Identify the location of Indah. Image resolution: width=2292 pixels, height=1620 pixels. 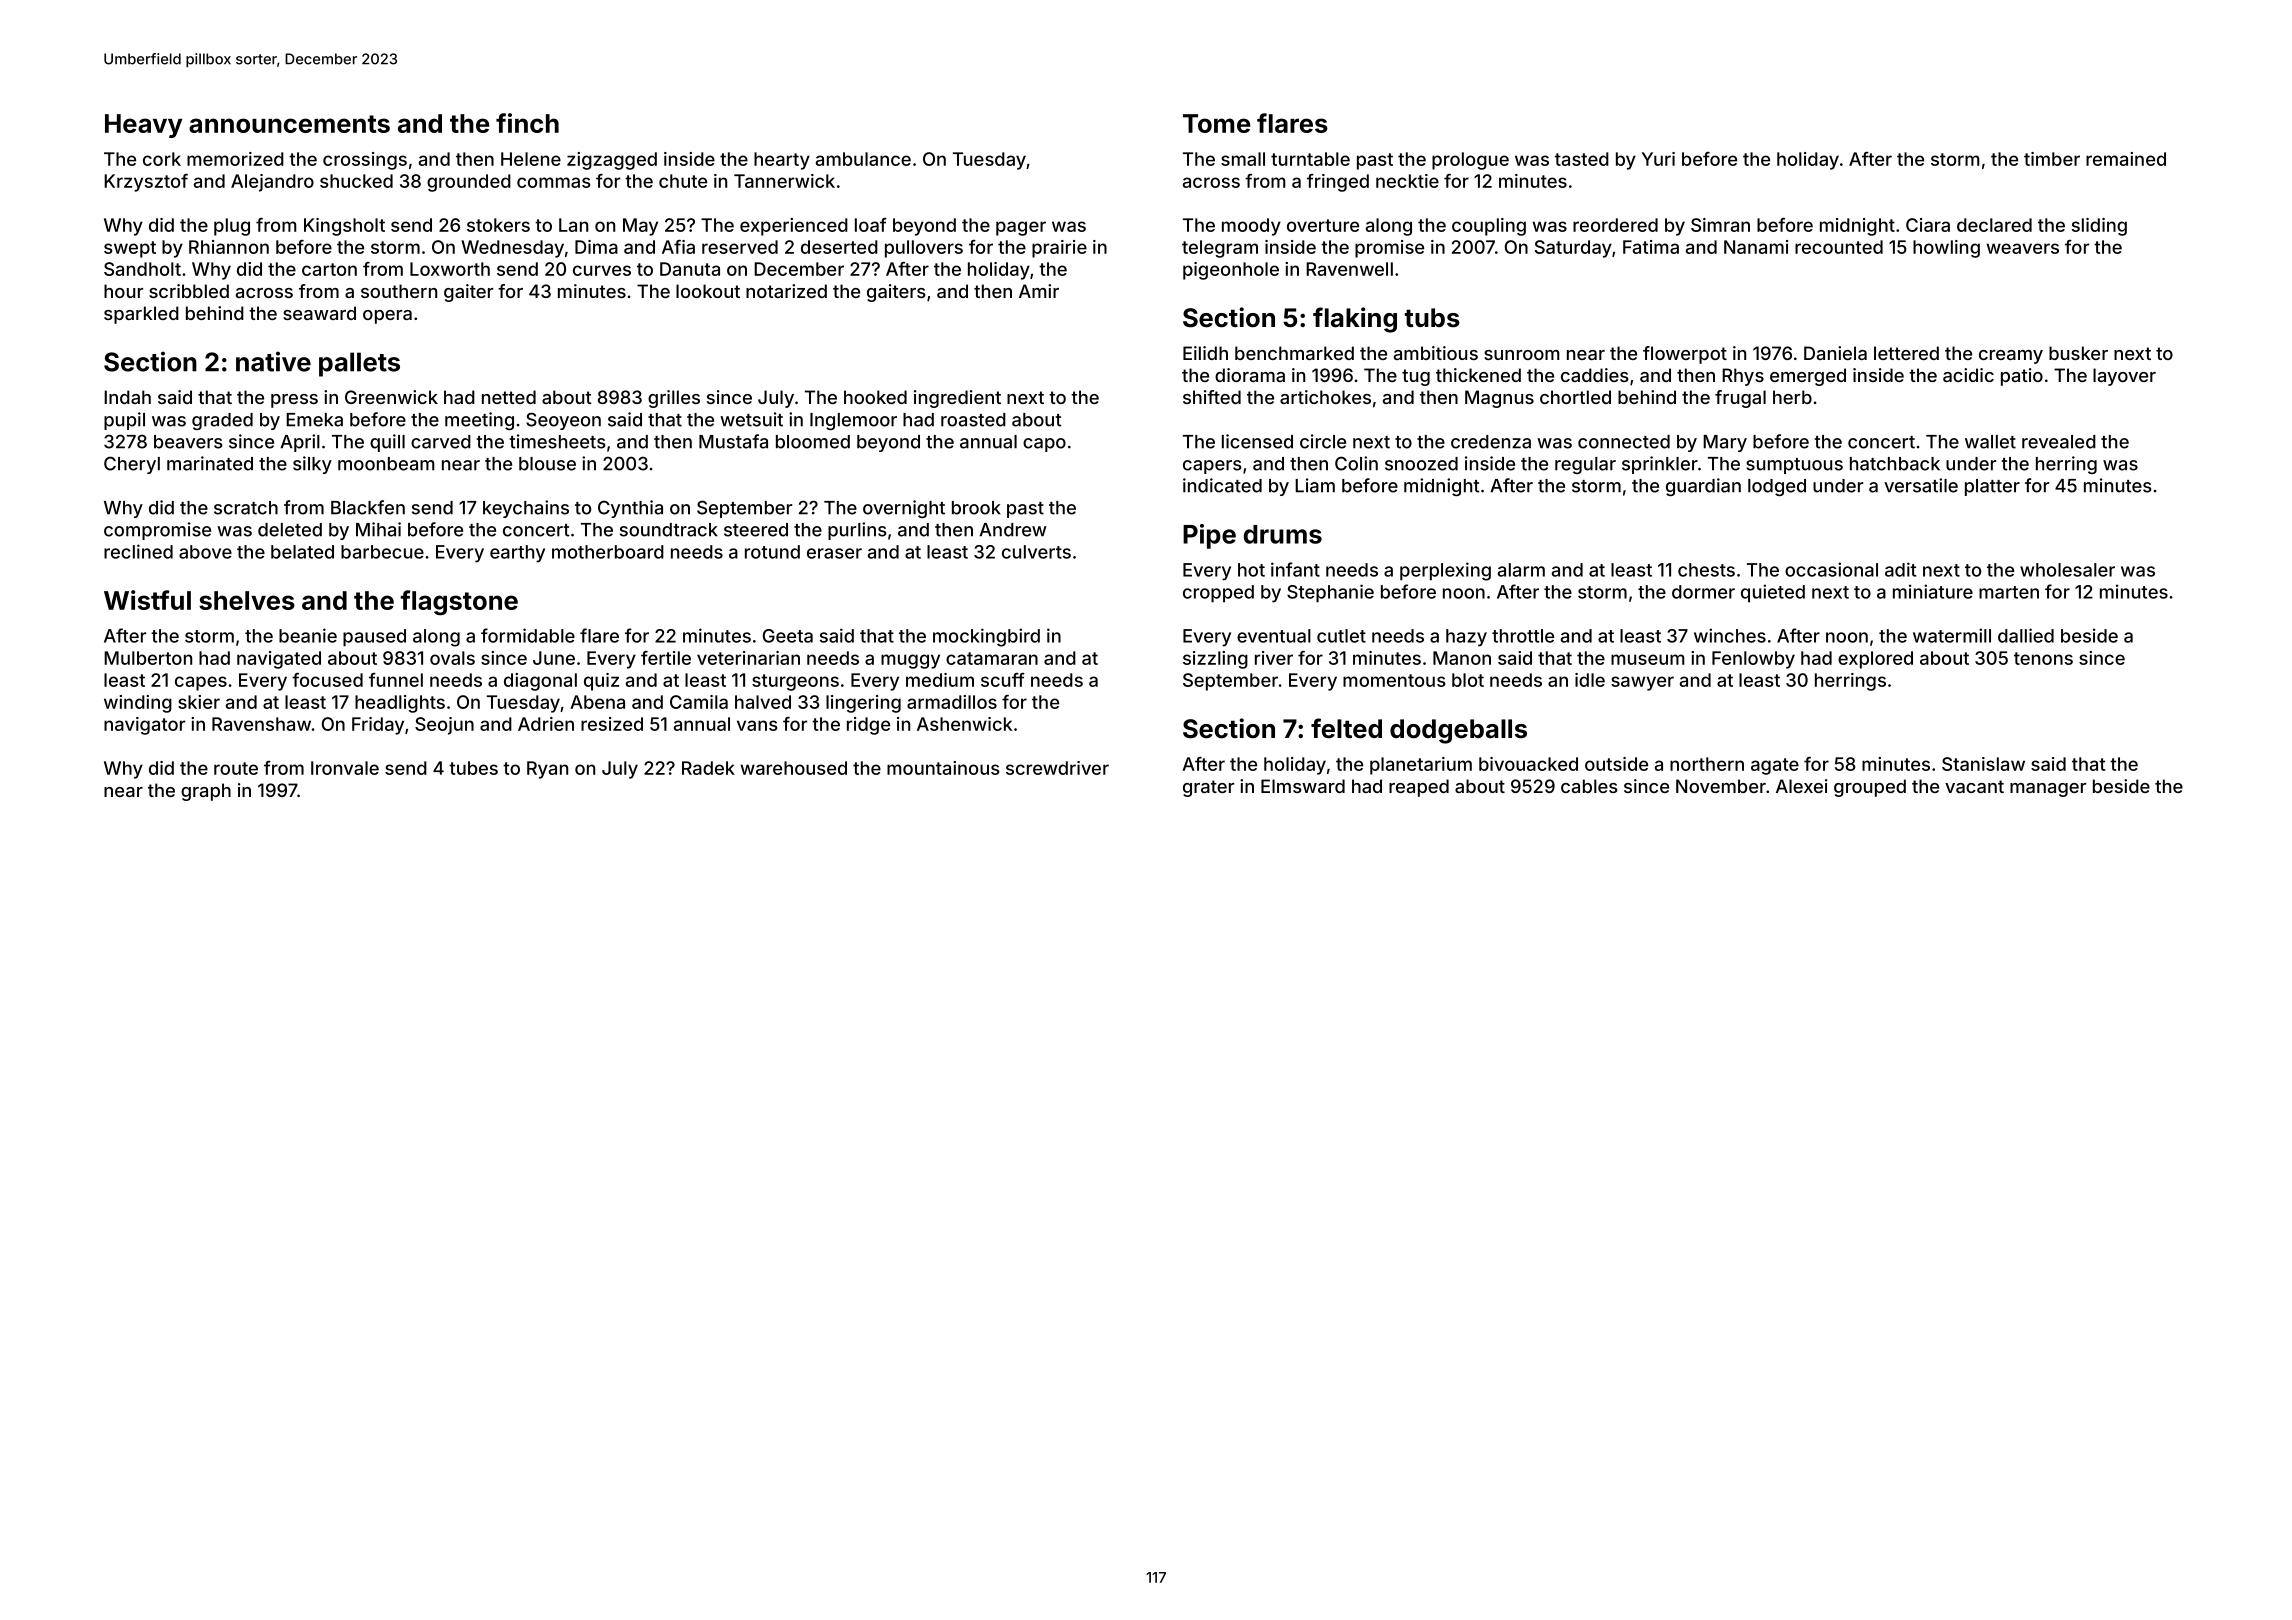
(127, 397).
